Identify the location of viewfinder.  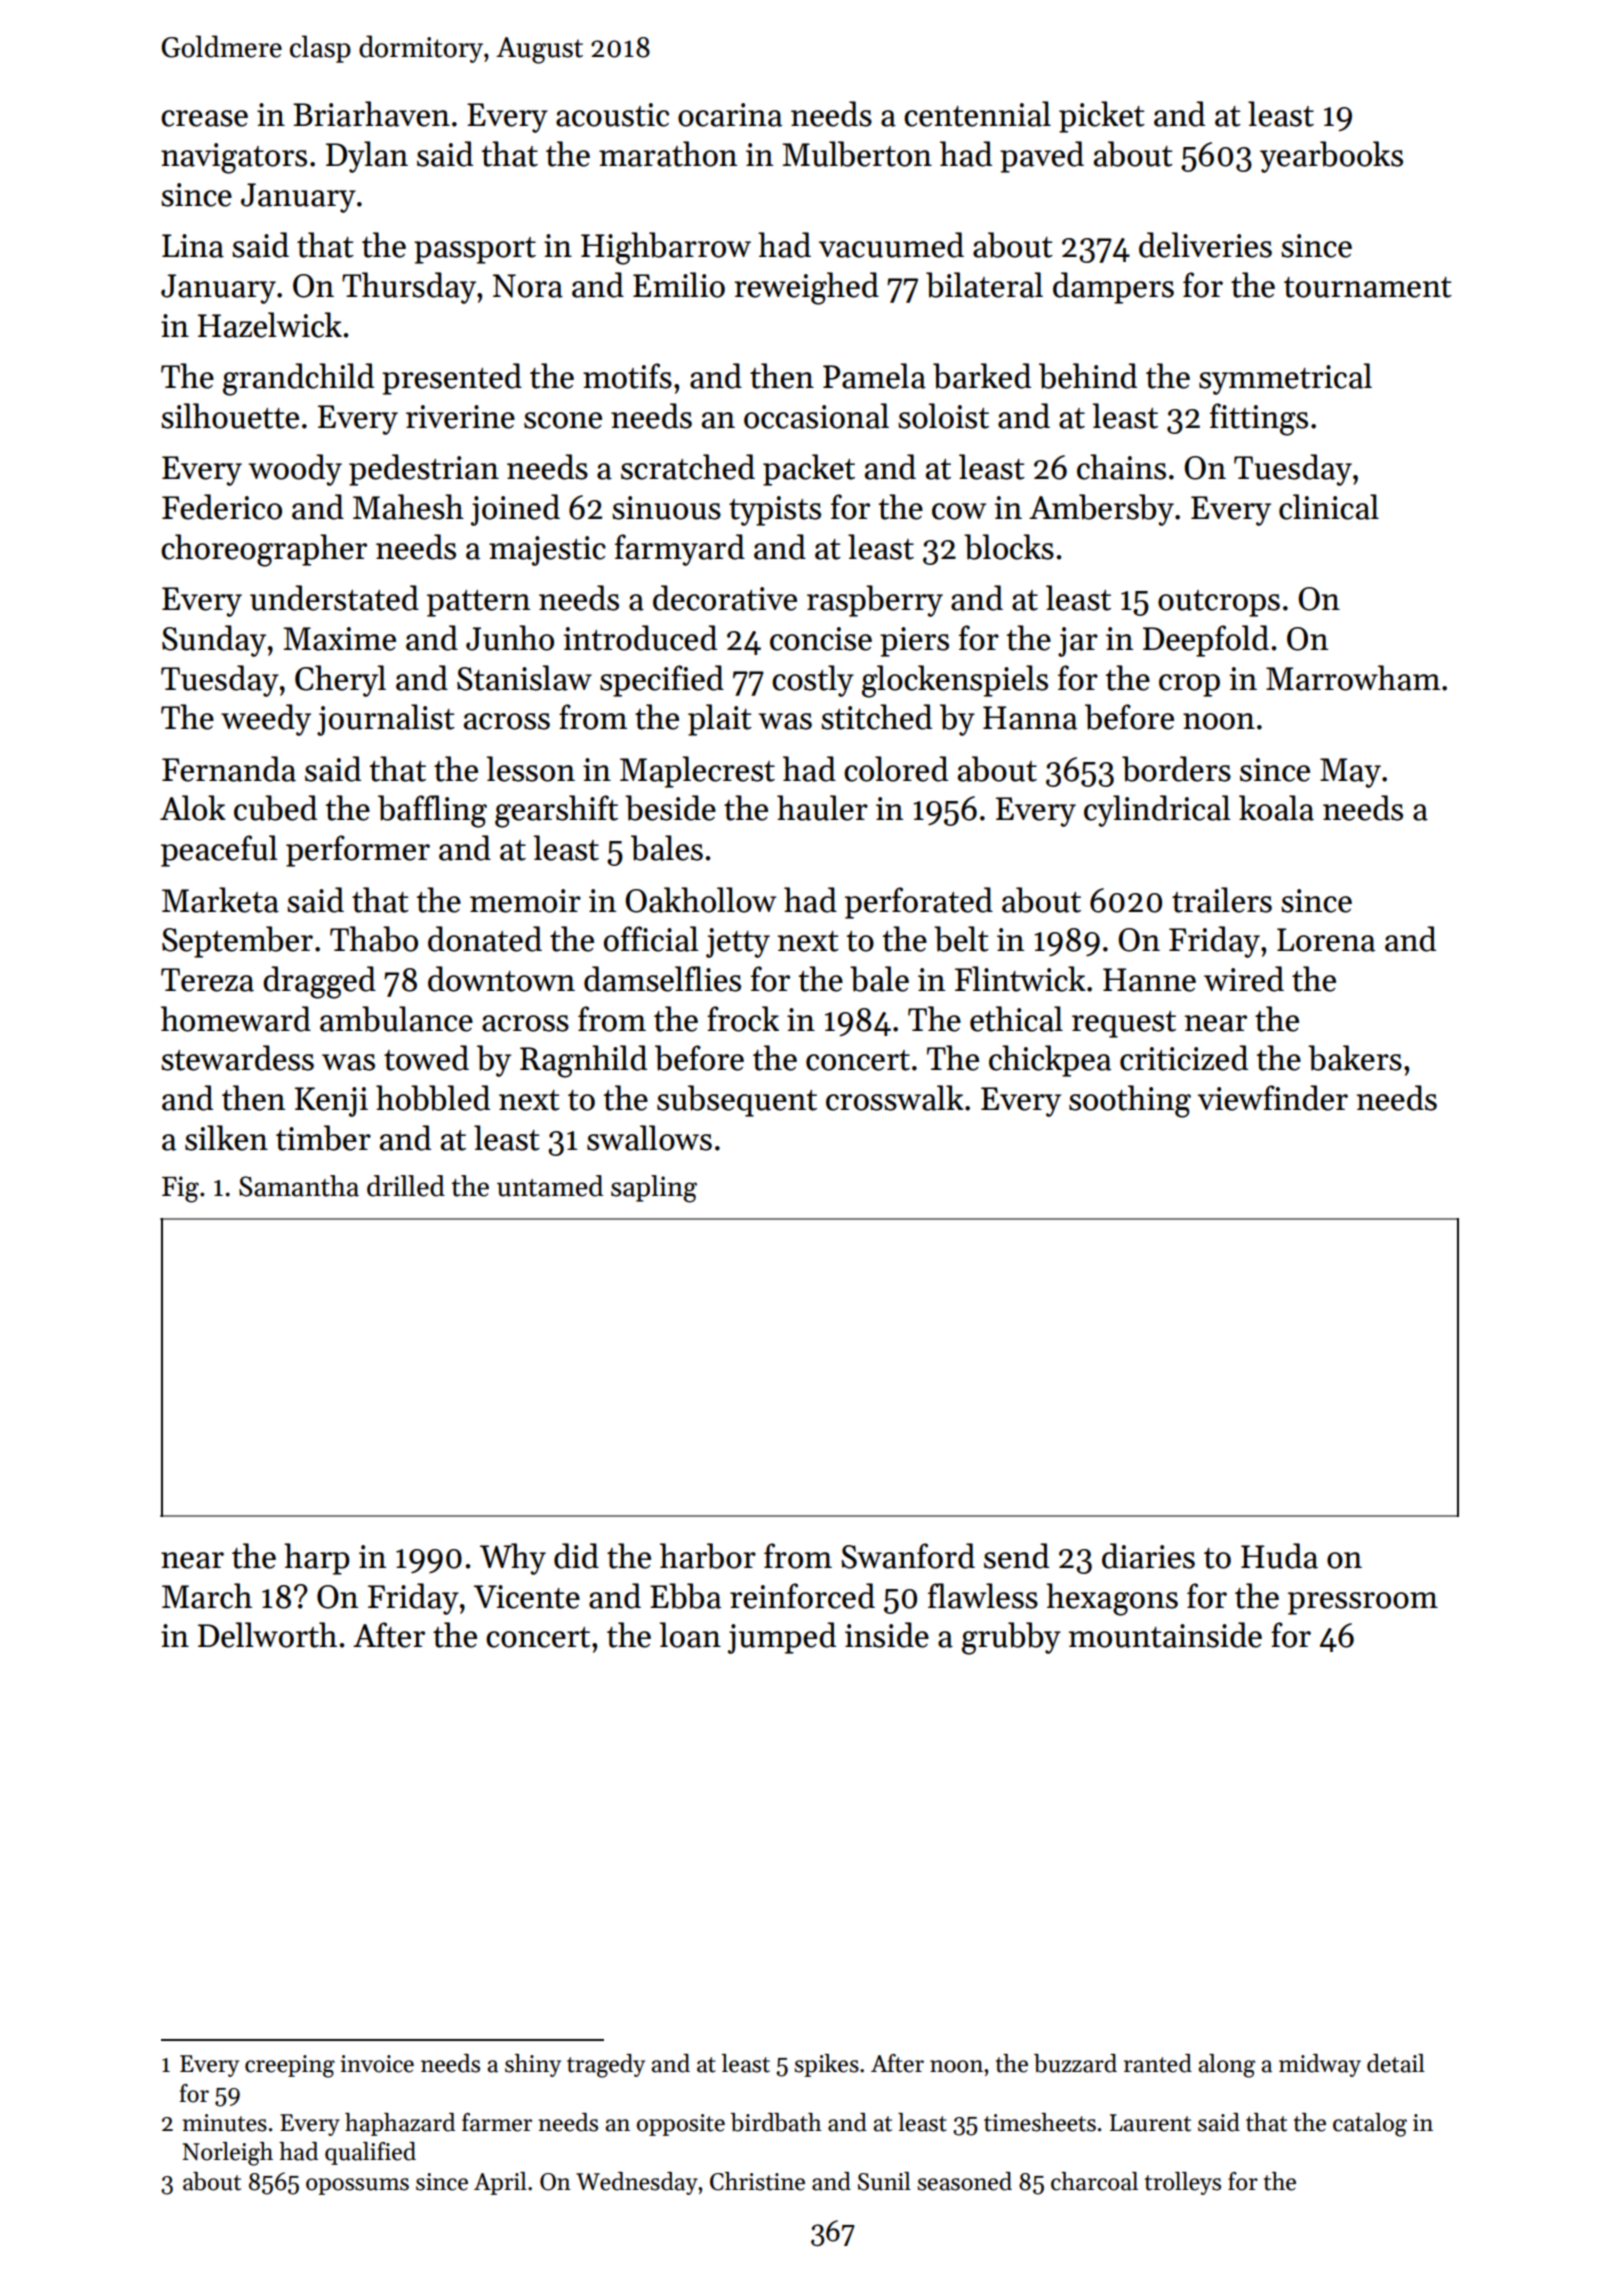
(1273, 1098).
